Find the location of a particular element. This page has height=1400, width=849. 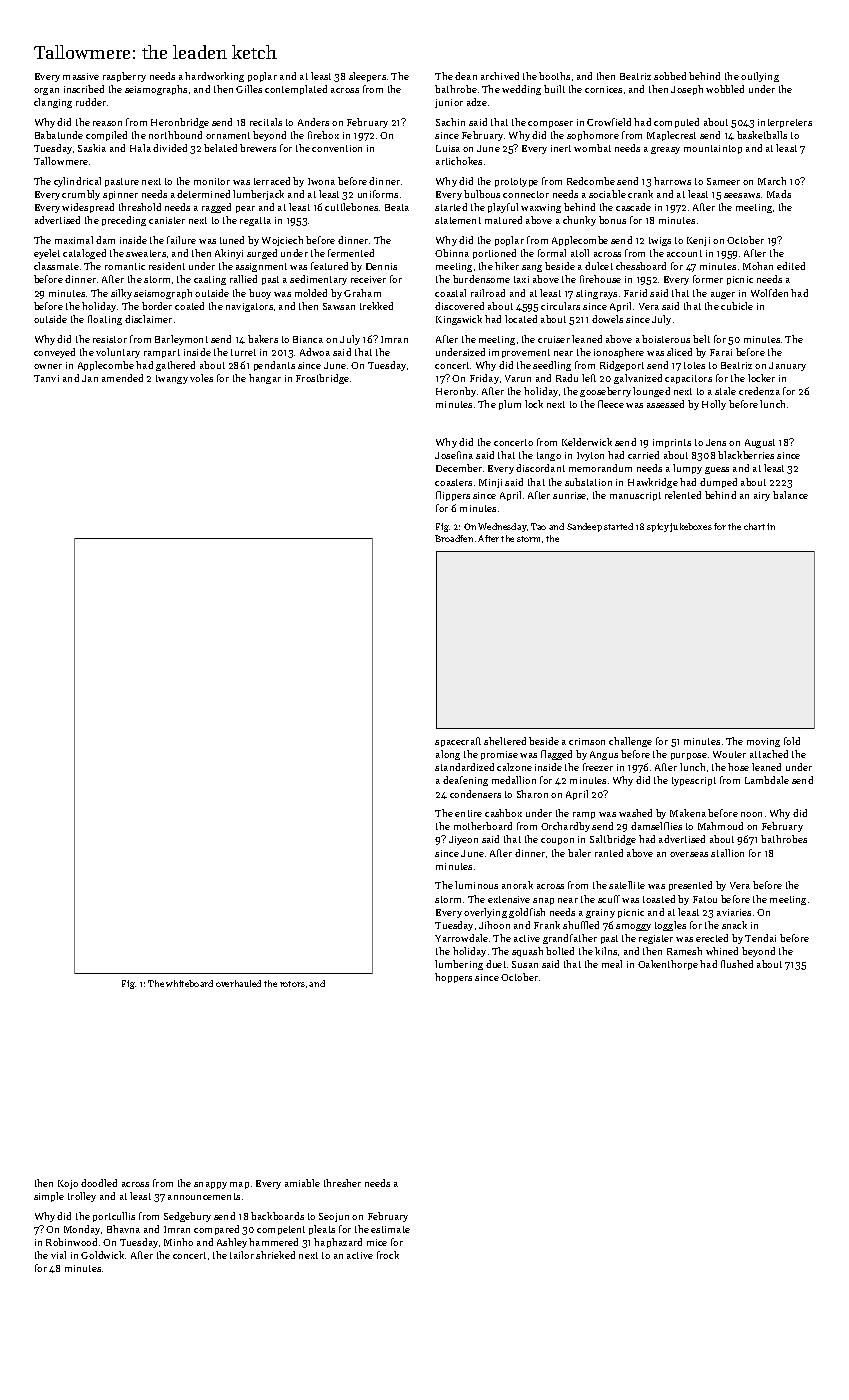

Tendai is located at coordinates (760, 938).
